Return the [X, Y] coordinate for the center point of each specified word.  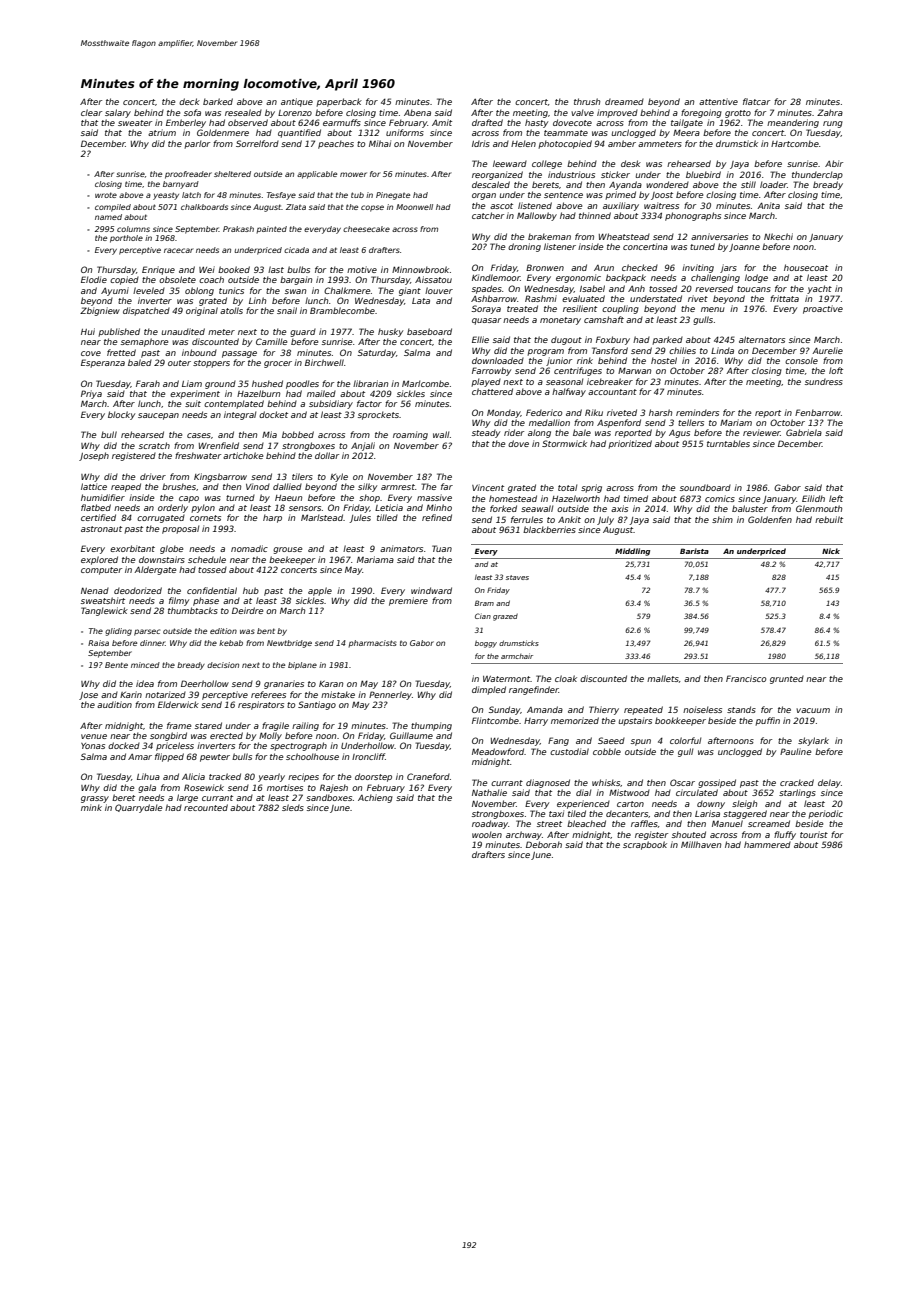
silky [367, 487]
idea [145, 683]
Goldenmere [223, 132]
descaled [491, 184]
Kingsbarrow [220, 477]
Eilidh [813, 498]
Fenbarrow [818, 412]
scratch [154, 445]
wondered [667, 184]
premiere [408, 601]
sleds [293, 807]
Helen [523, 143]
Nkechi [778, 236]
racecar [179, 250]
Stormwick [564, 443]
